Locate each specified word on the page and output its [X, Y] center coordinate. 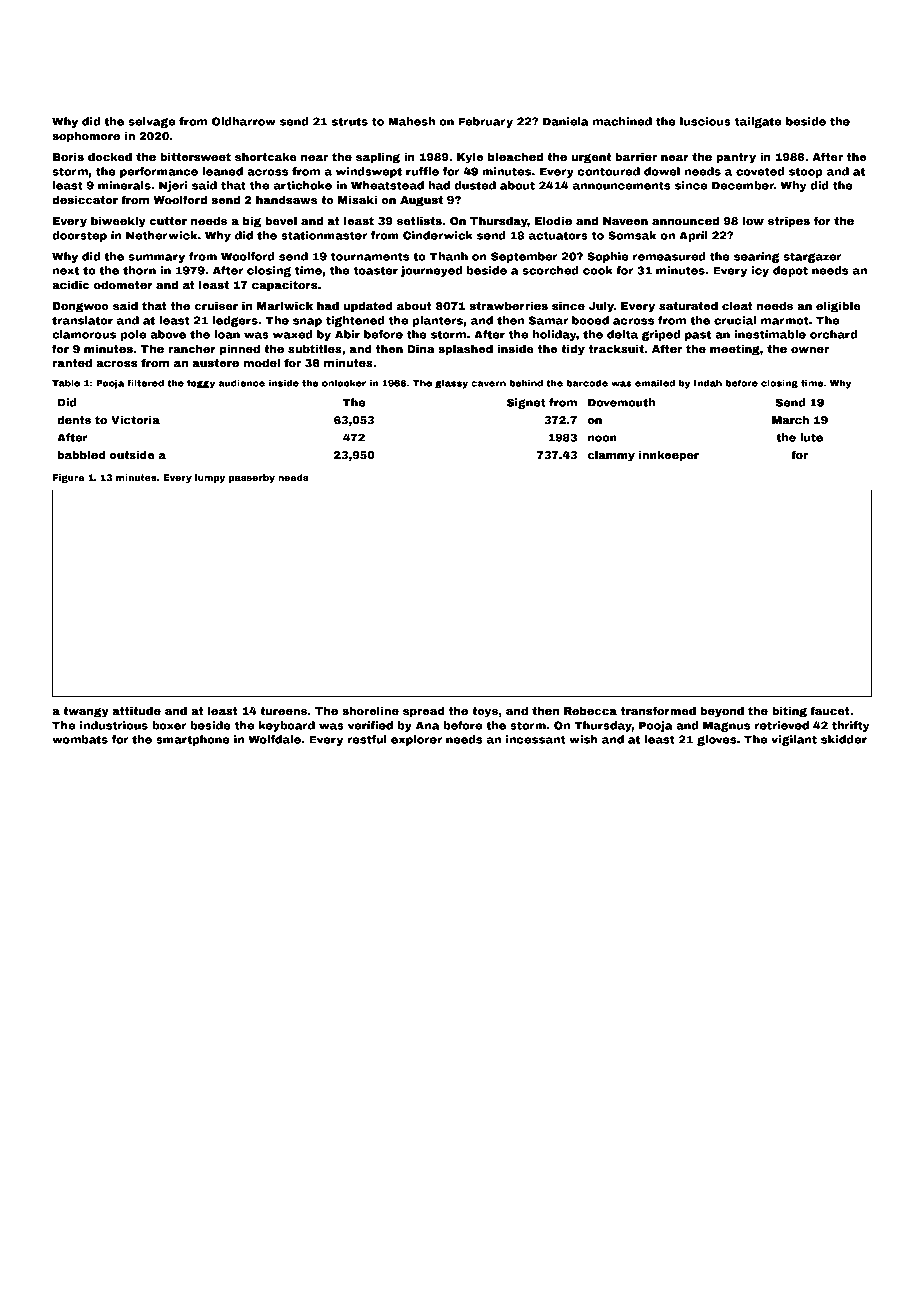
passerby [252, 478]
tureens [283, 711]
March [790, 420]
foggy [201, 384]
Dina [421, 348]
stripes [789, 222]
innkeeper [669, 456]
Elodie [553, 220]
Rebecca [590, 710]
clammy [611, 456]
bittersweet [195, 156]
